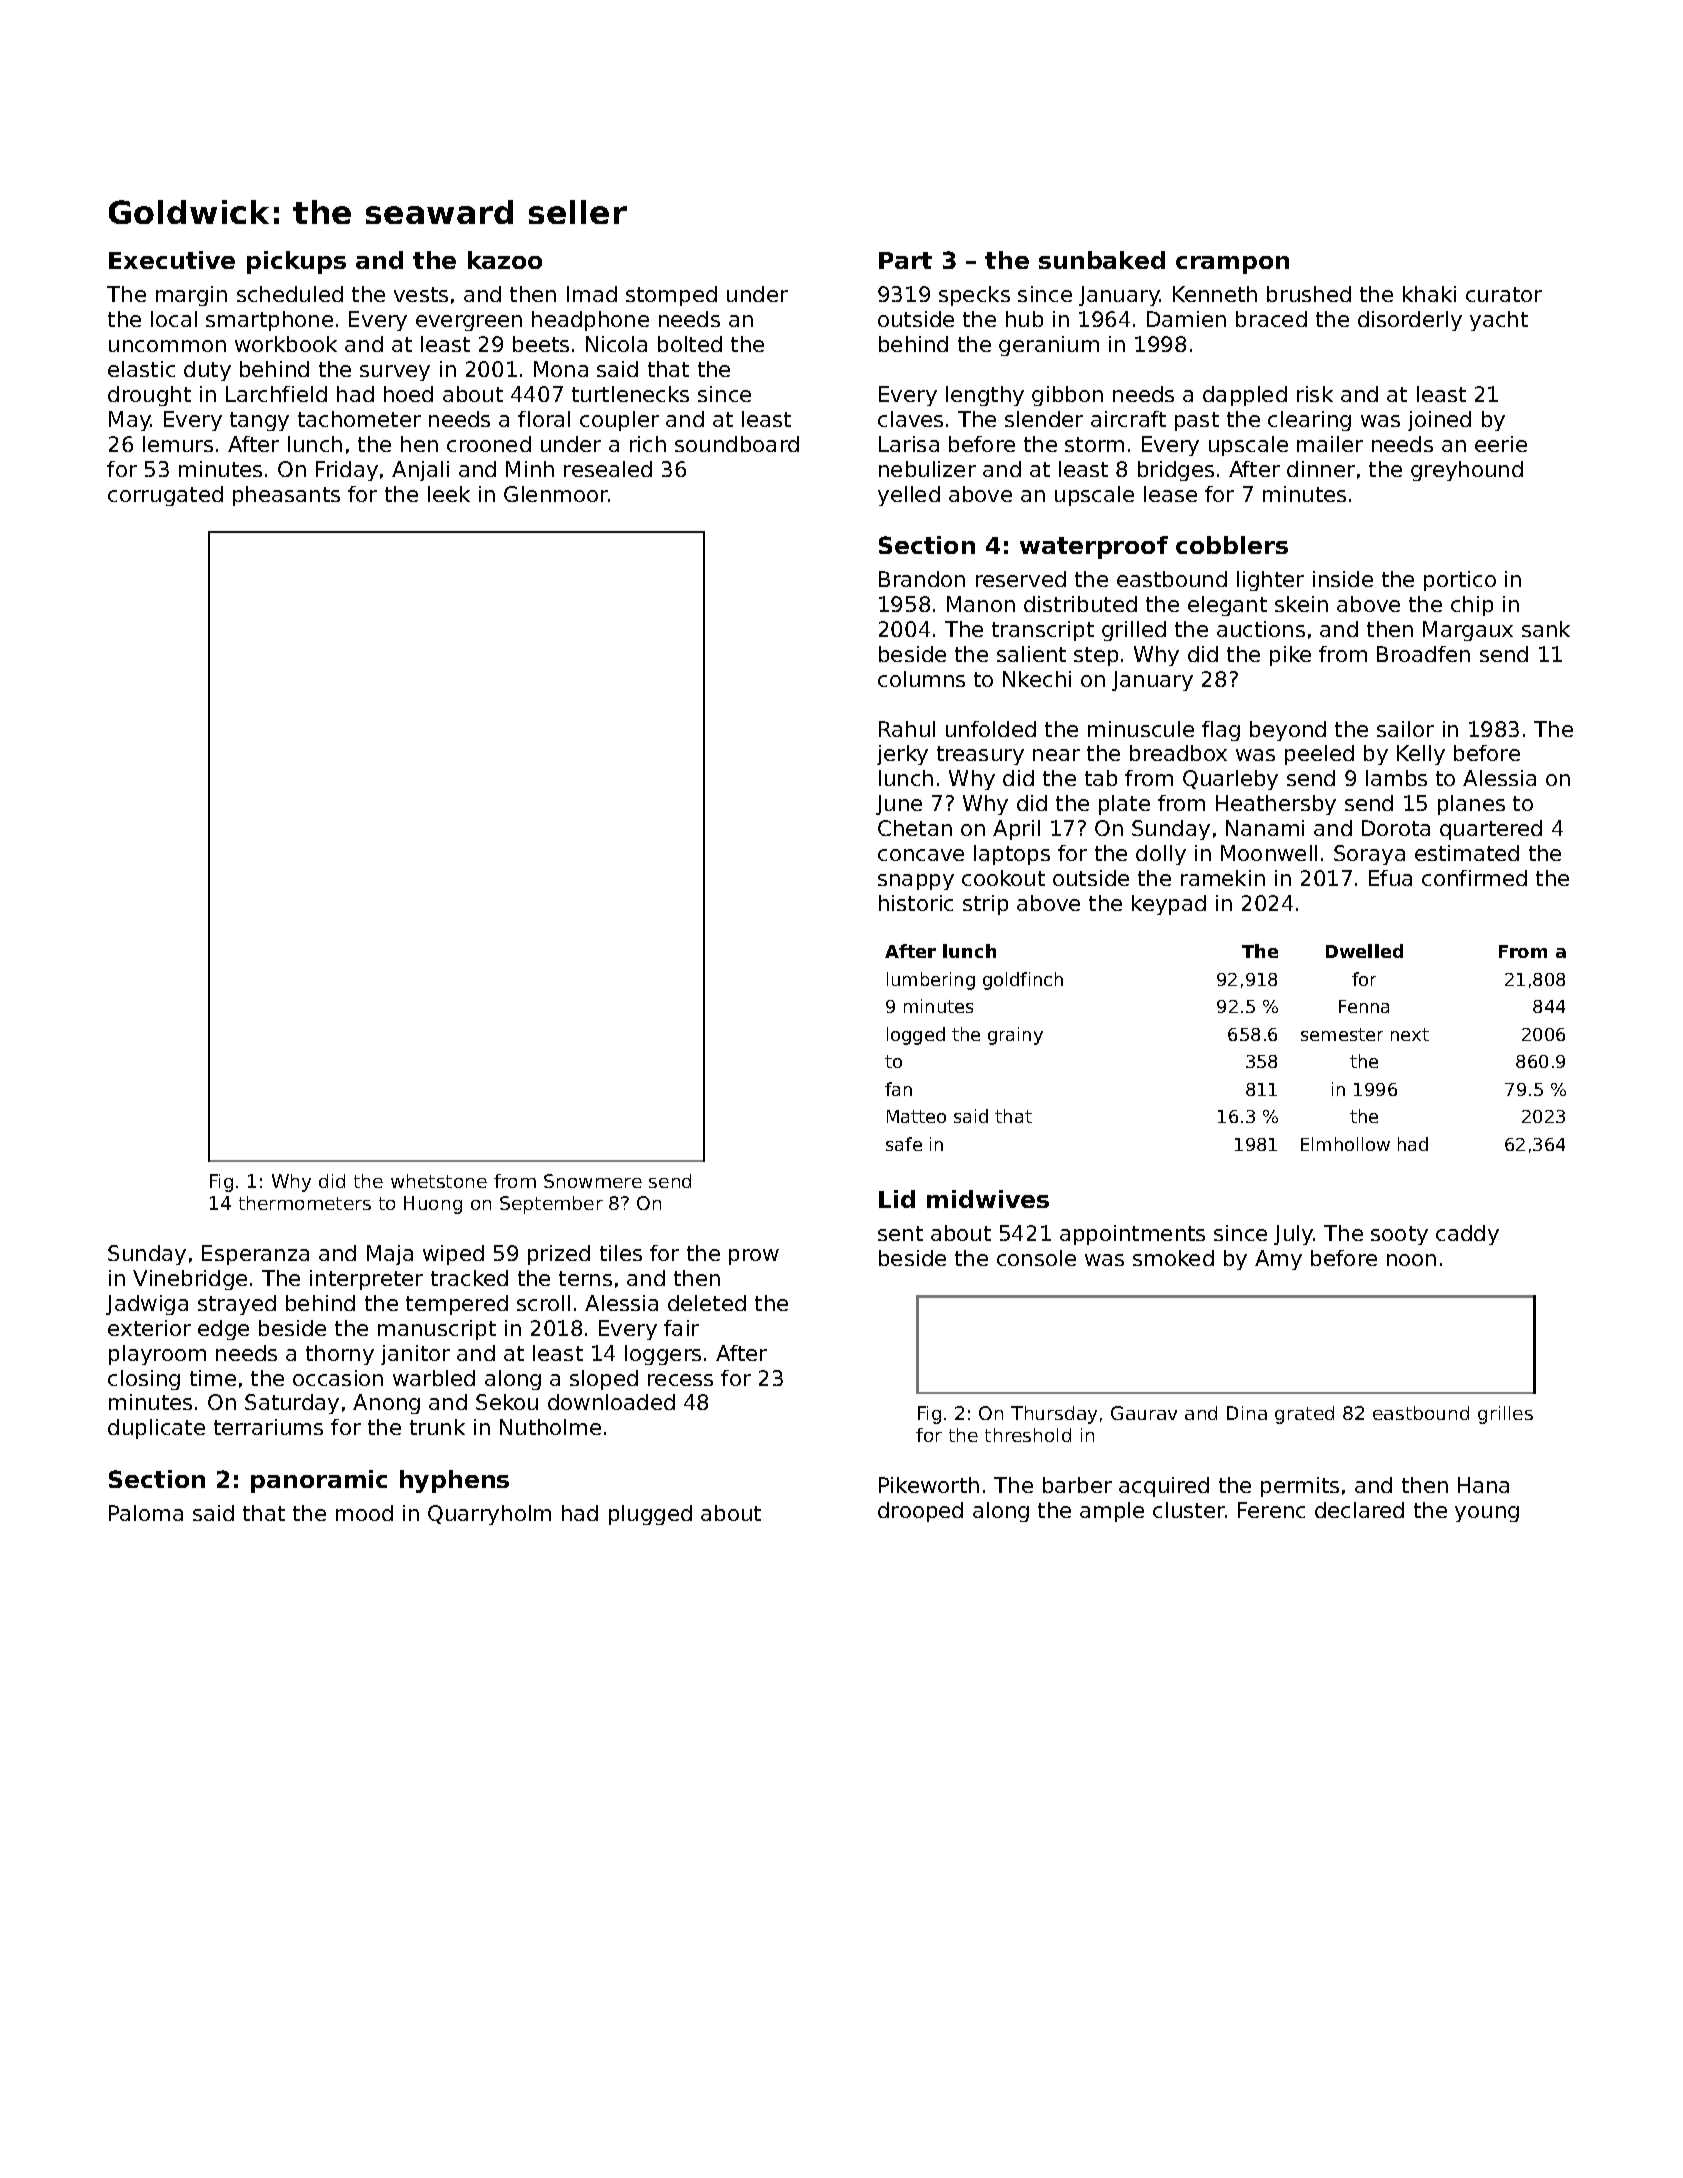 This document has height=2178, width=1683. I want to click on crampon, so click(1232, 265).
